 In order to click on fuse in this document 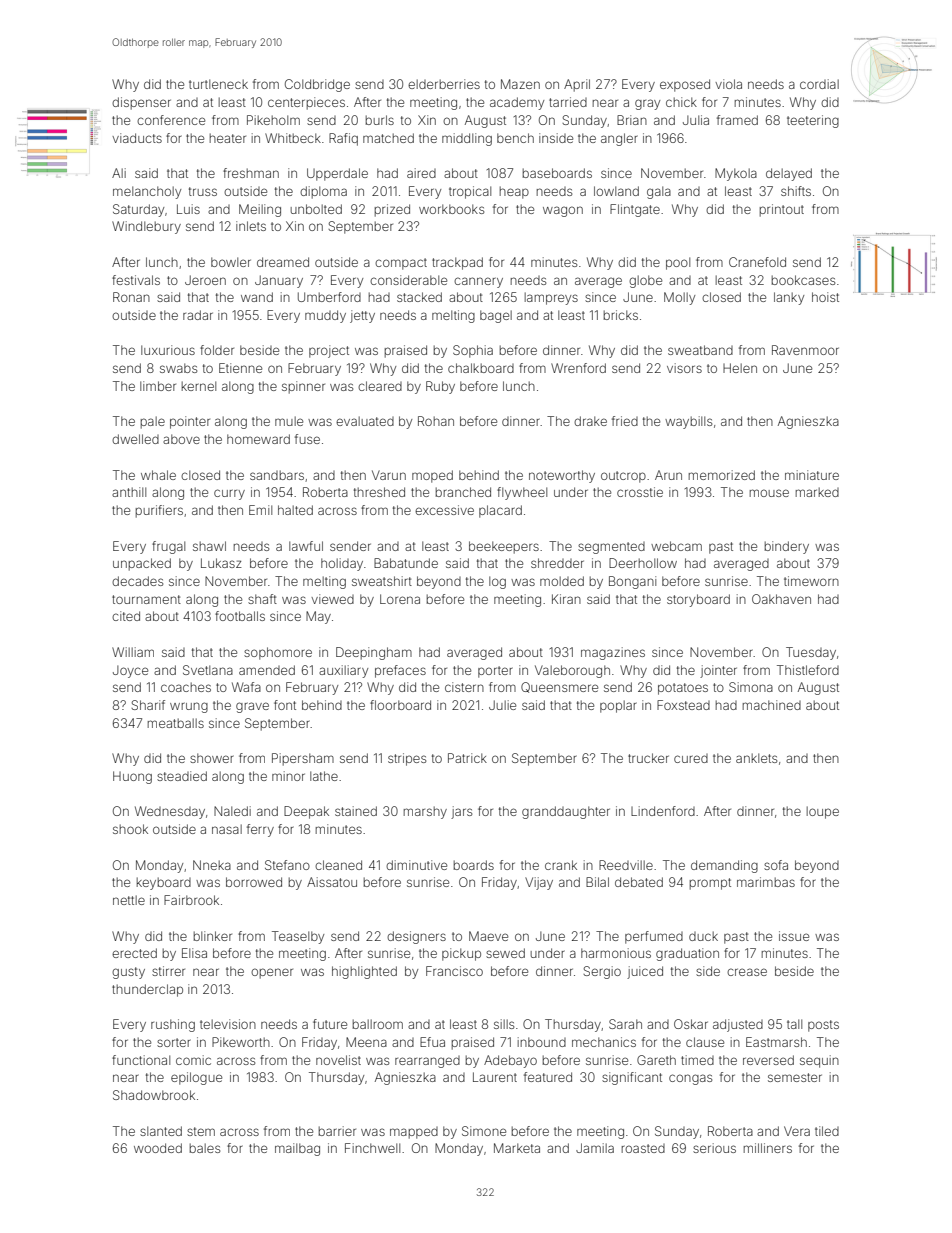, I will do `click(307, 439)`.
